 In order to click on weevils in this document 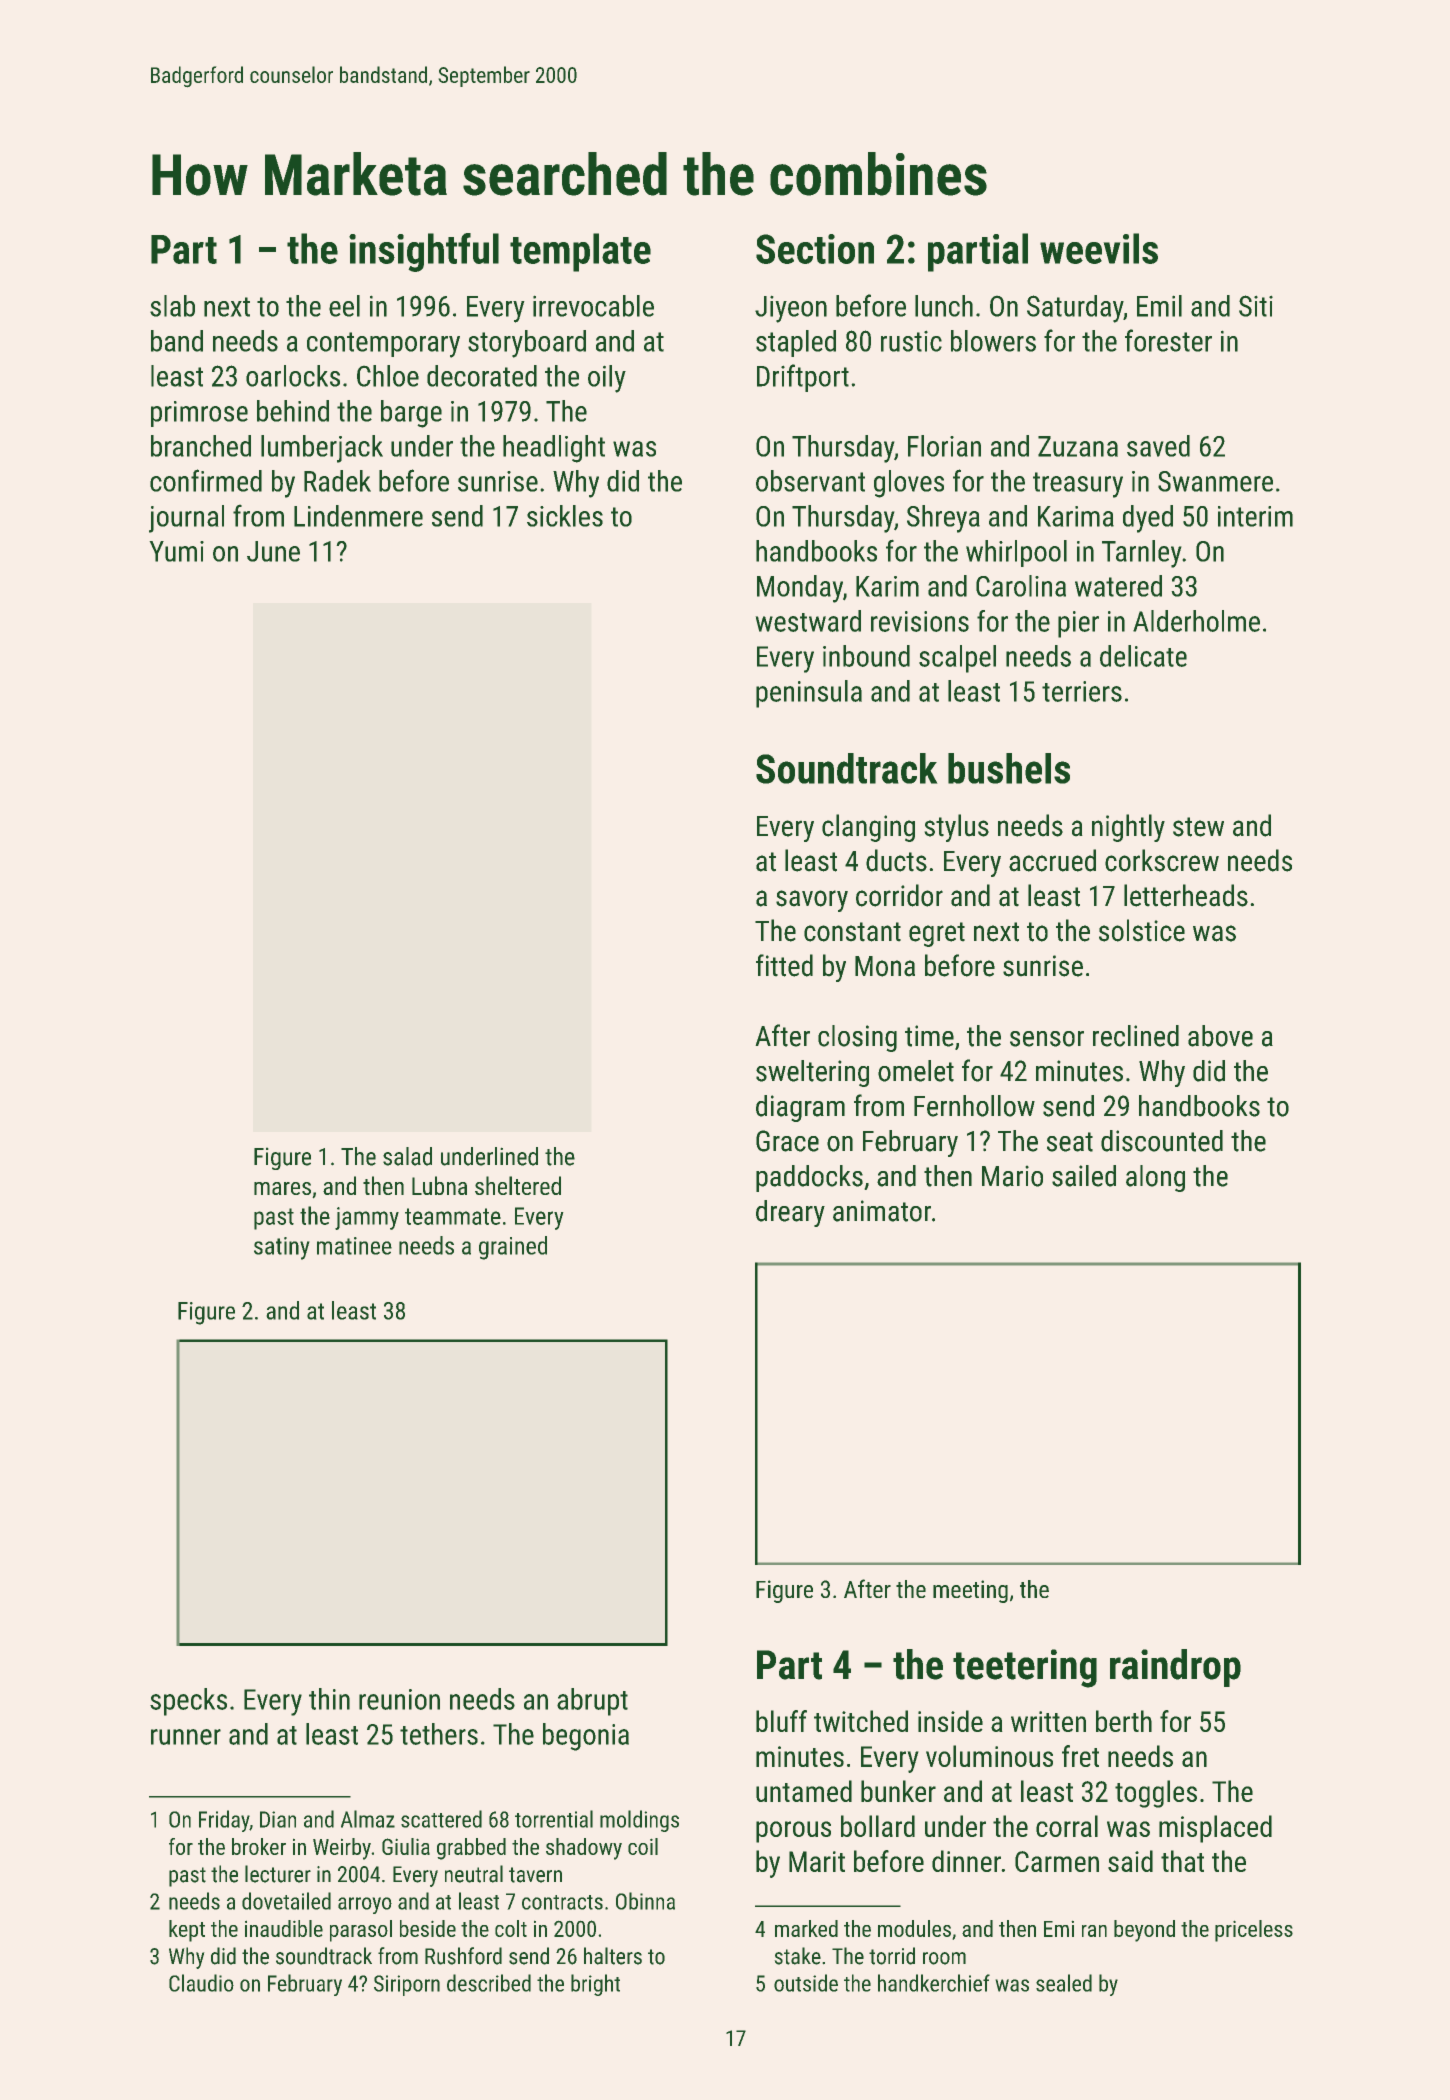, I will do `click(1099, 248)`.
